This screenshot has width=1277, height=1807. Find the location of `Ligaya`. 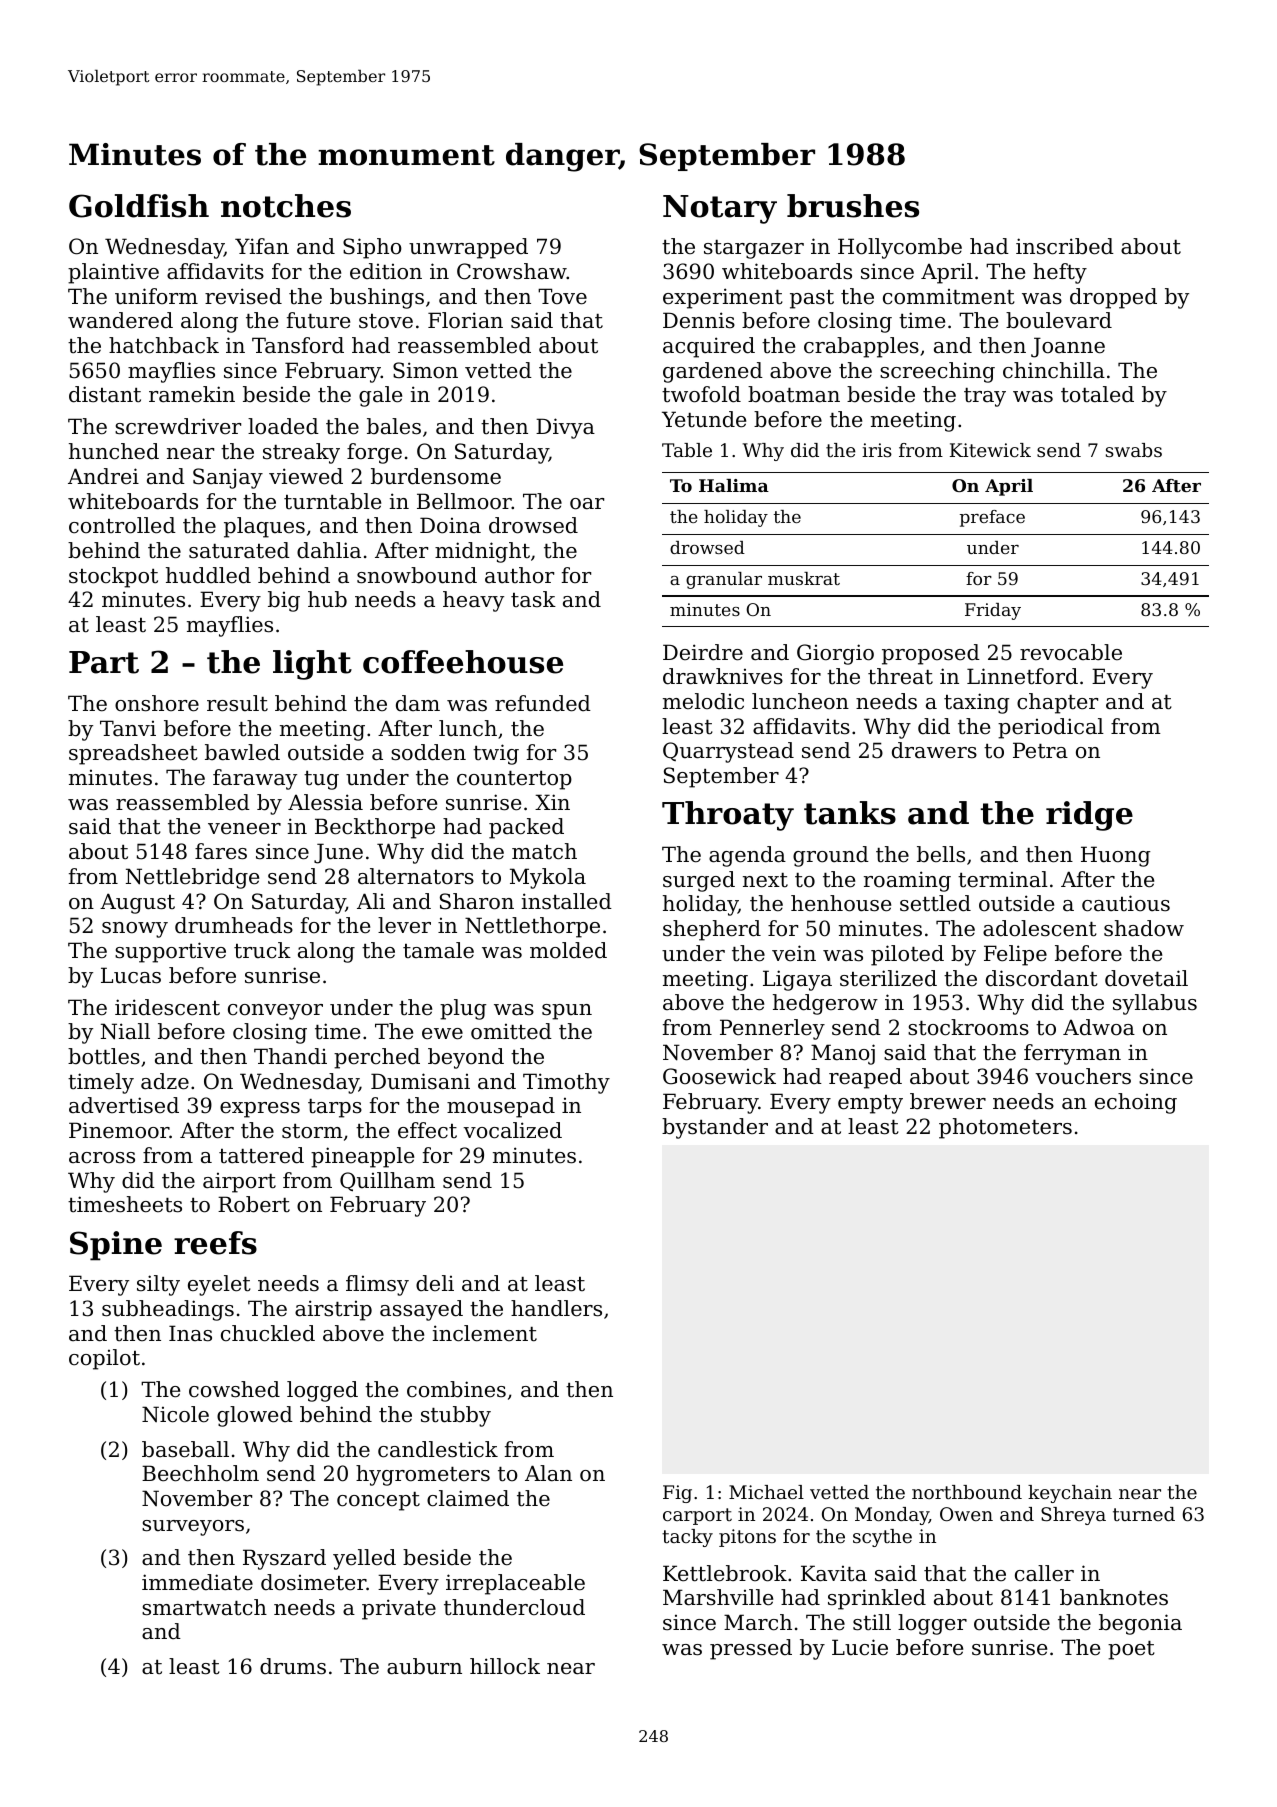

Ligaya is located at coordinates (797, 980).
